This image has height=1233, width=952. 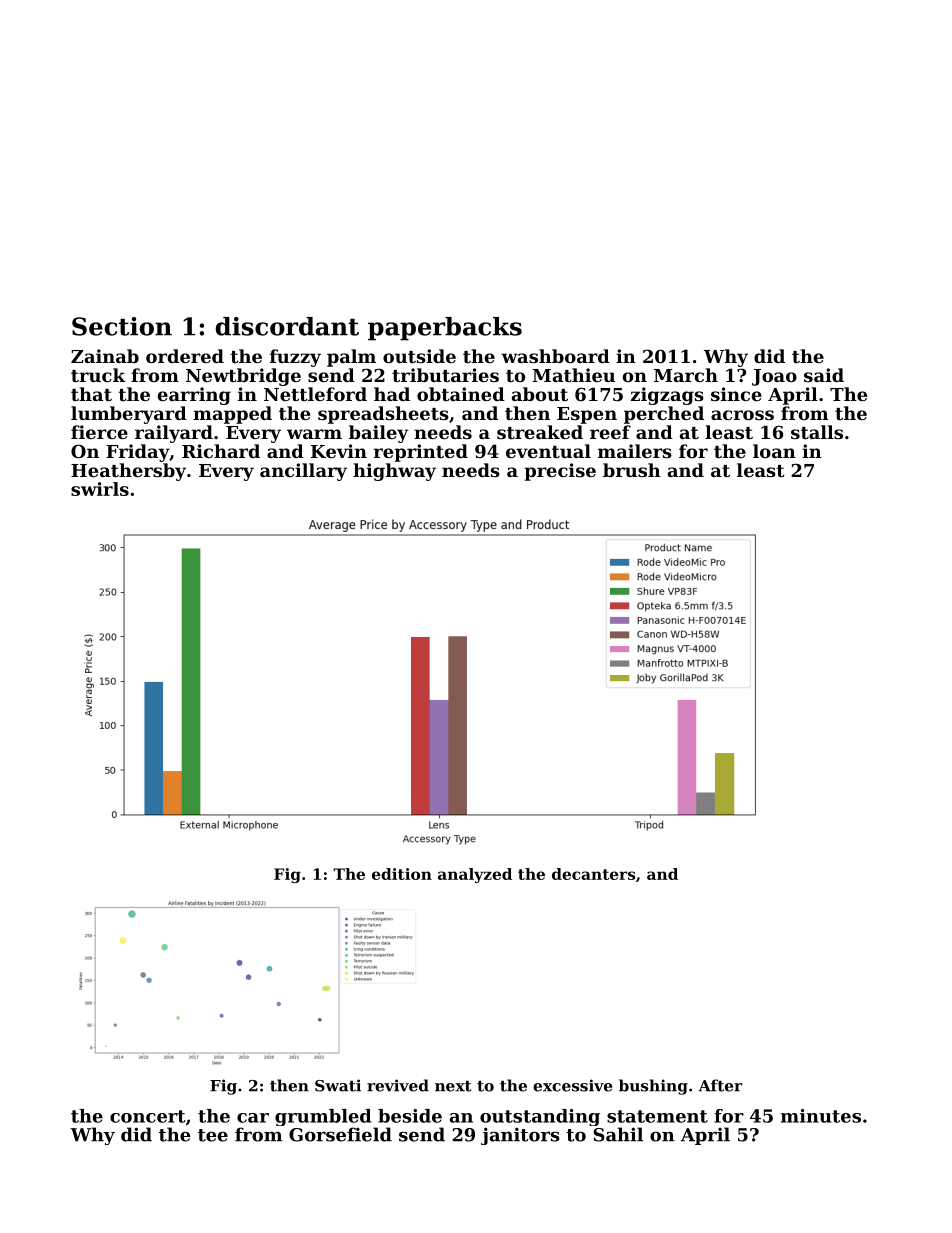 What do you see at coordinates (824, 375) in the image?
I see `said` at bounding box center [824, 375].
